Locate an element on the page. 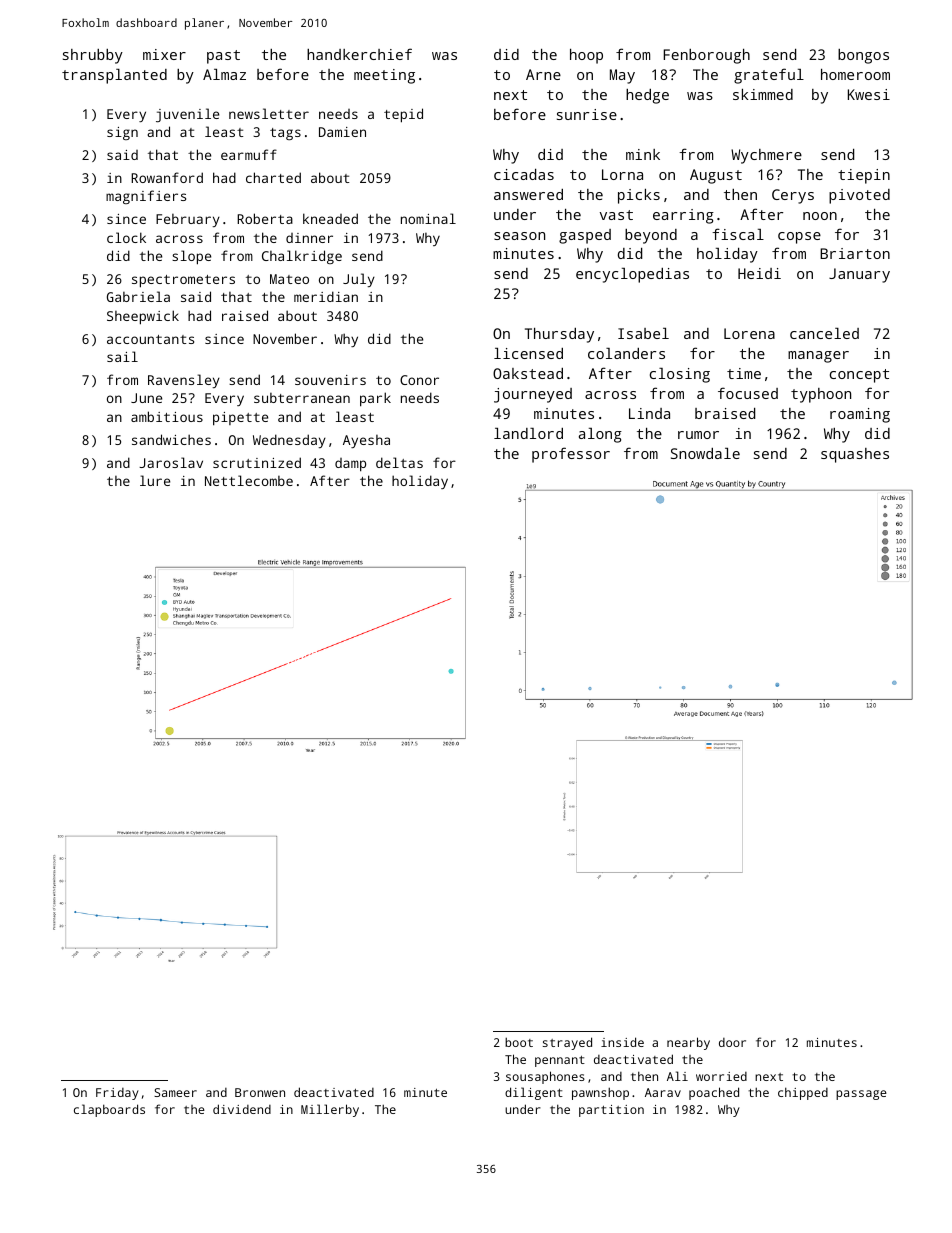 The height and width of the image is (1233, 952). lure is located at coordinates (155, 480).
